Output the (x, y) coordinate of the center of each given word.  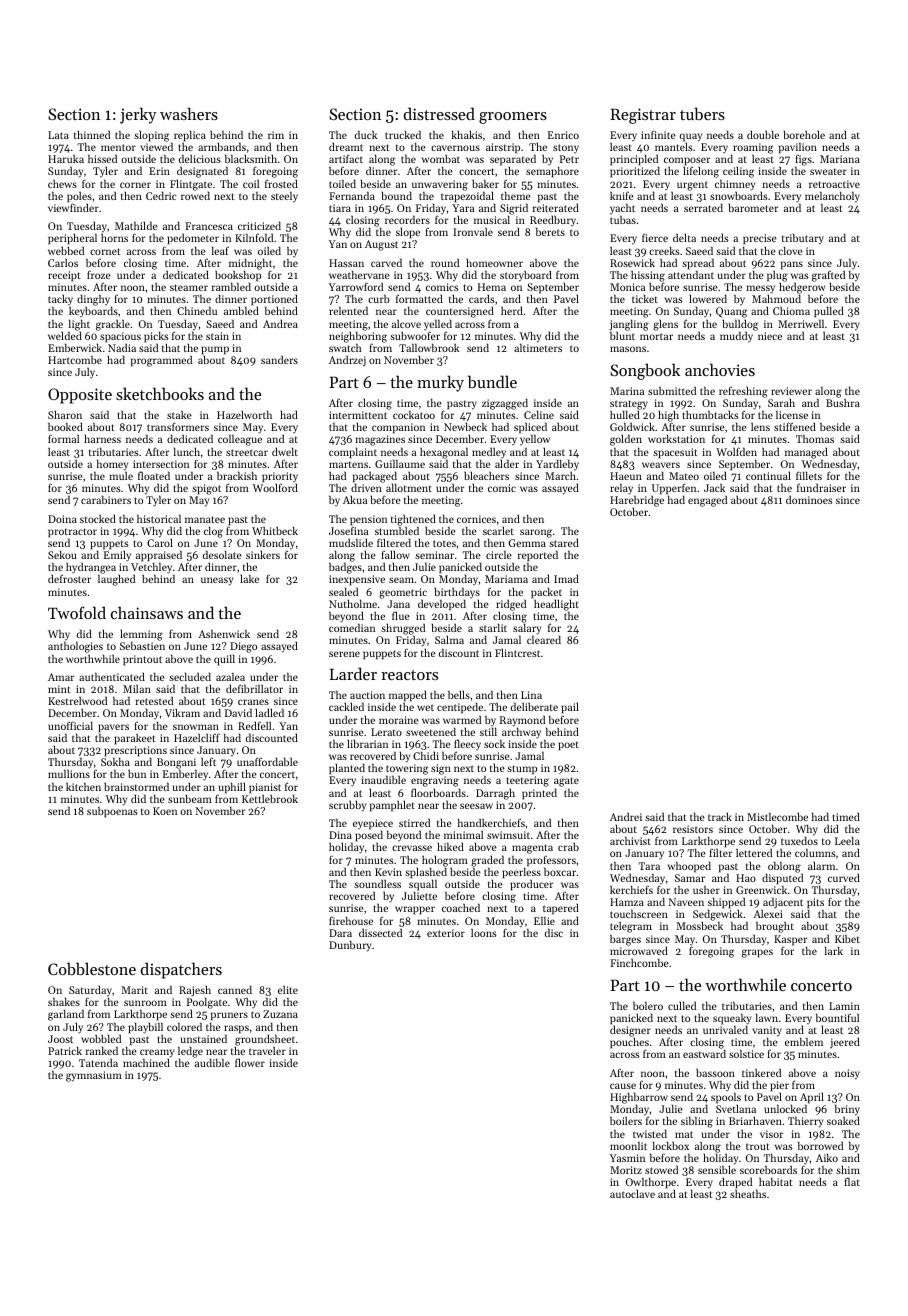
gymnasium (94, 1076)
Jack (714, 488)
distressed (439, 113)
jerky (138, 115)
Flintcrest (517, 652)
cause (623, 1086)
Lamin (844, 1006)
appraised (159, 557)
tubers (702, 113)
